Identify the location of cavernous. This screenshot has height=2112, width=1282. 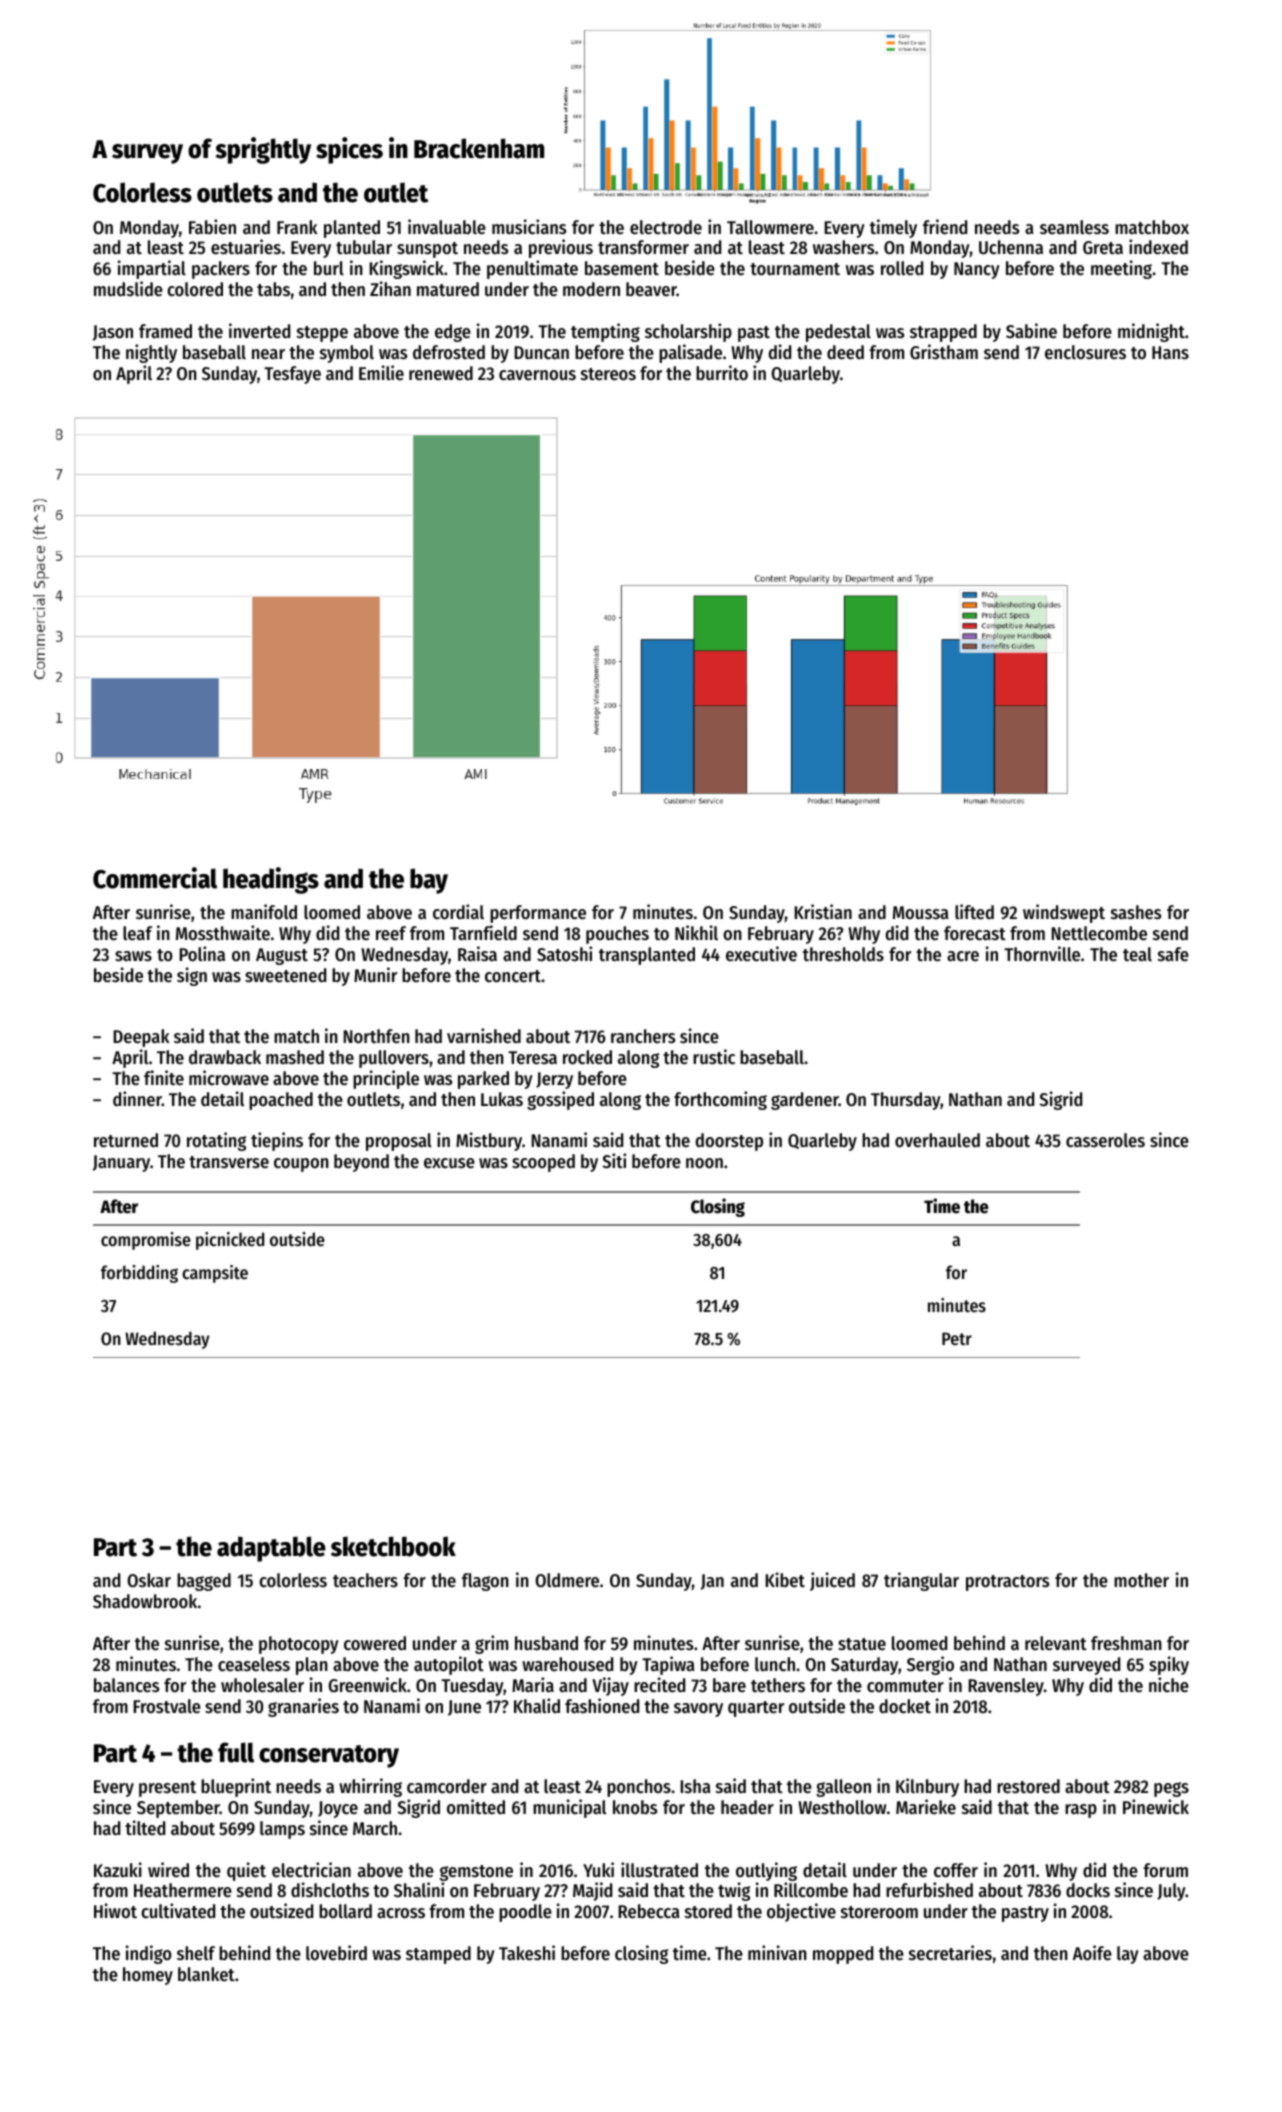
(537, 375).
